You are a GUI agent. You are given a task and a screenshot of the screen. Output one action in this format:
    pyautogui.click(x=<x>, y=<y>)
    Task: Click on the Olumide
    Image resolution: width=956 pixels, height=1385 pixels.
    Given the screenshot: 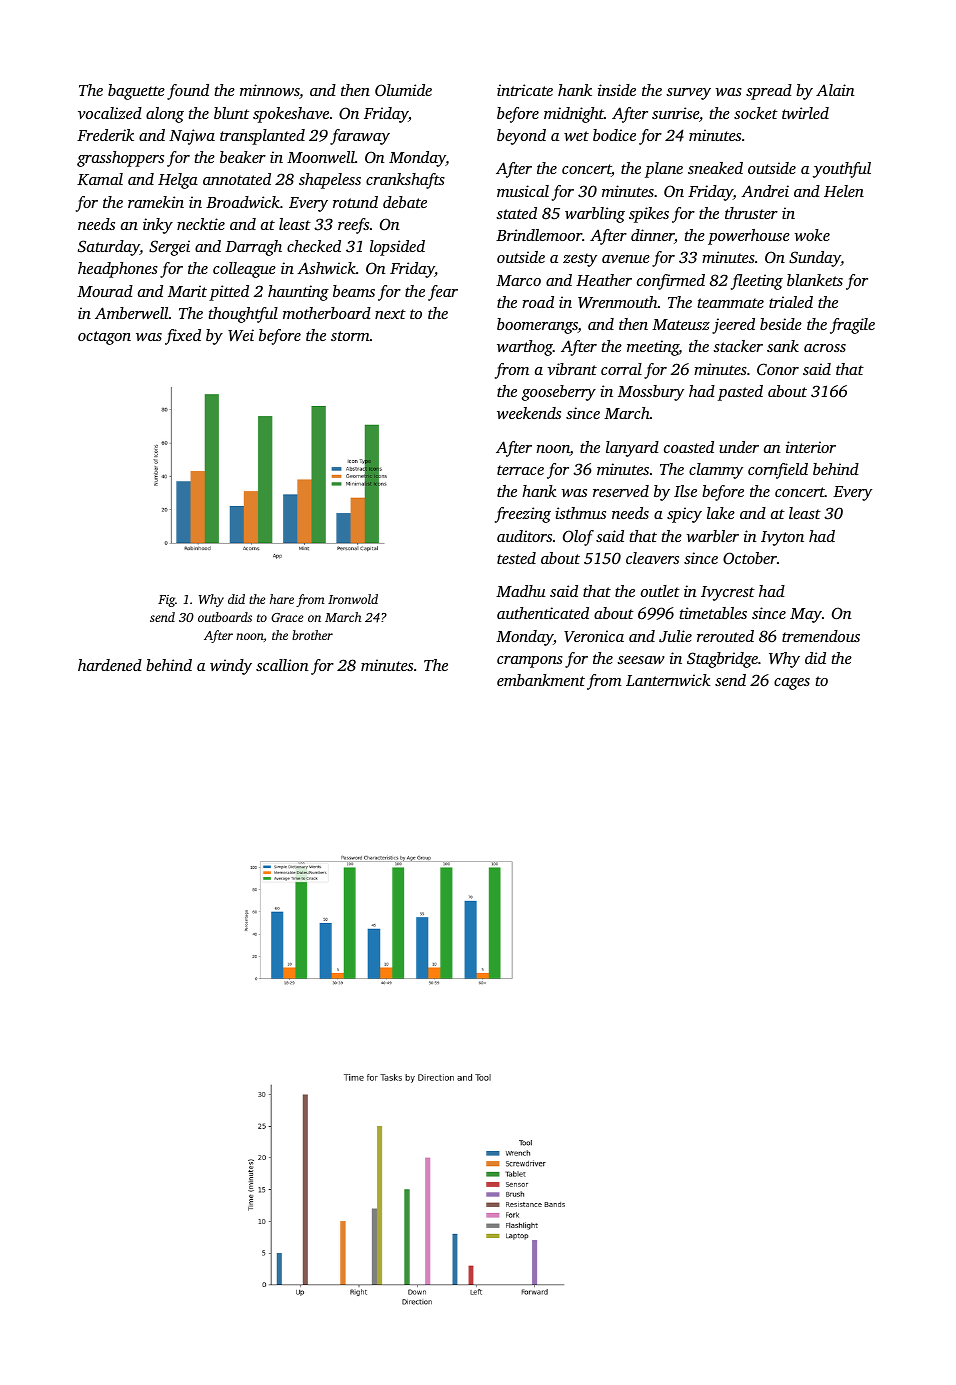 What is the action you would take?
    pyautogui.click(x=403, y=90)
